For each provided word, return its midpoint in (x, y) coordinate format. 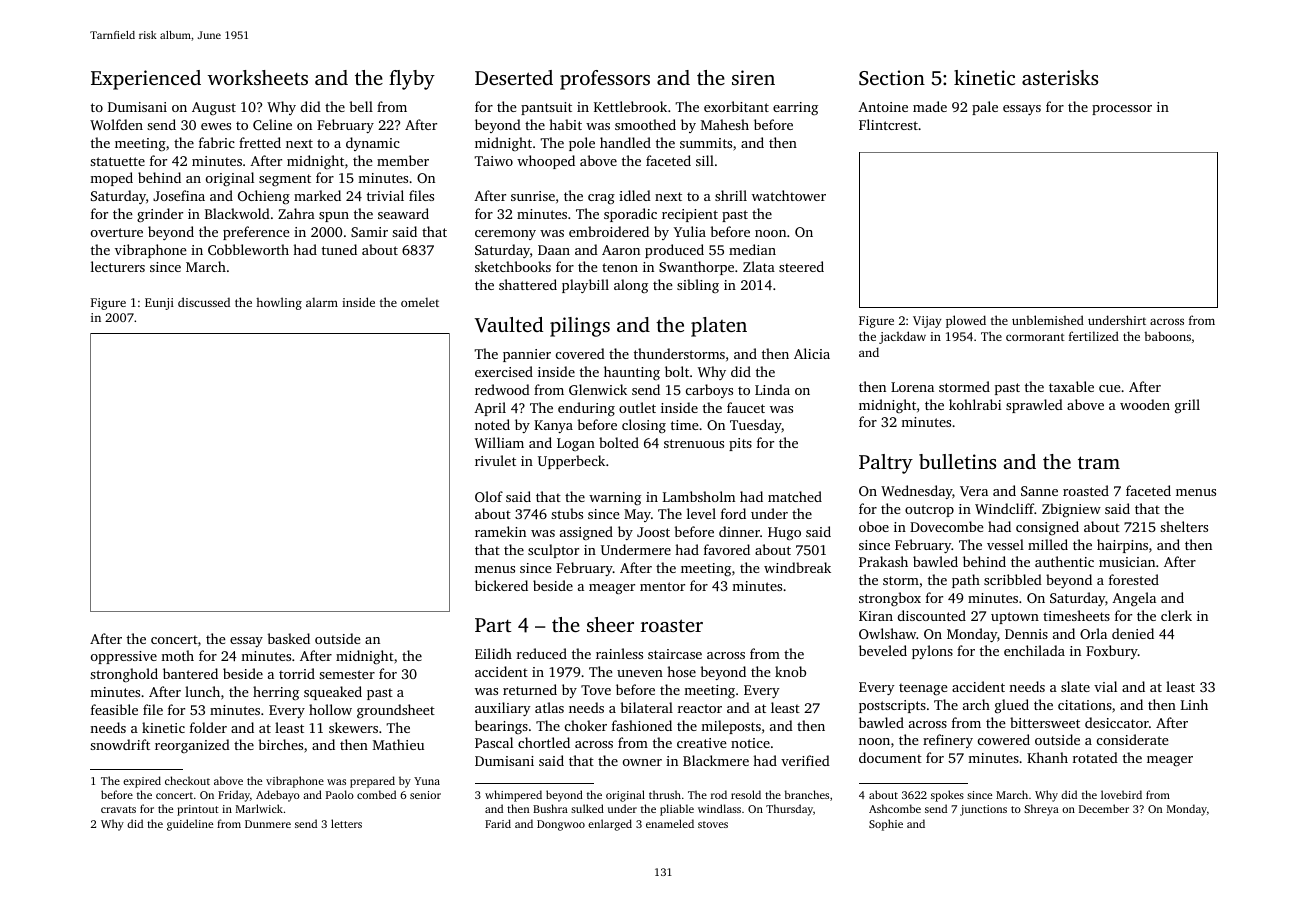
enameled (670, 823)
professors (605, 80)
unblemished (1048, 320)
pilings (580, 327)
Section (892, 78)
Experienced (146, 80)
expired (142, 782)
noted (492, 424)
